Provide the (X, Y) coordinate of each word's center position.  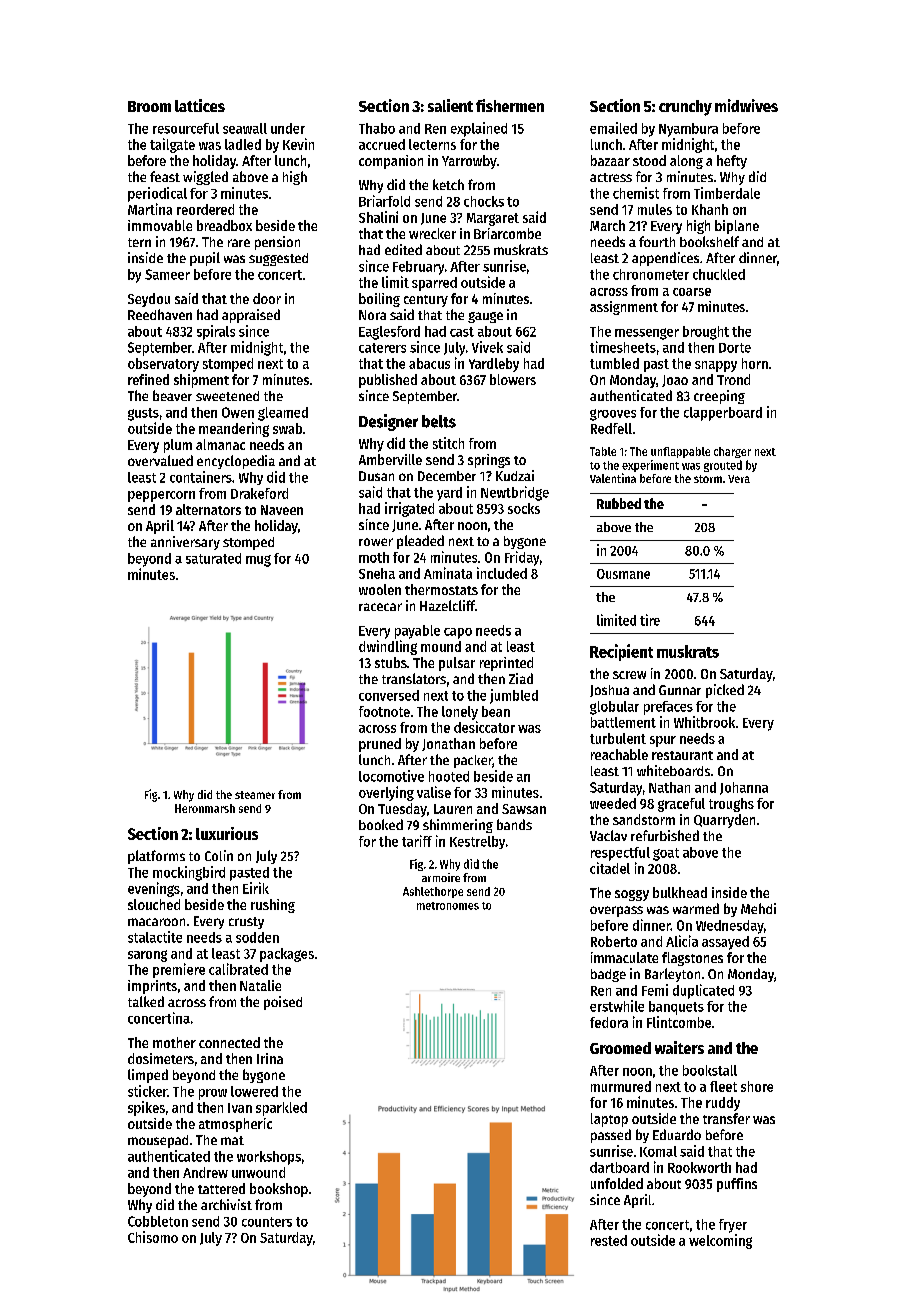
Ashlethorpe (433, 892)
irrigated (409, 509)
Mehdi (758, 908)
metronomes (448, 906)
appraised (251, 316)
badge (608, 975)
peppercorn (161, 496)
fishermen (510, 105)
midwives (746, 105)
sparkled (281, 1109)
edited (403, 249)
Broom (149, 106)
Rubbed (619, 503)
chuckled (719, 274)
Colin (219, 855)
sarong (147, 956)
